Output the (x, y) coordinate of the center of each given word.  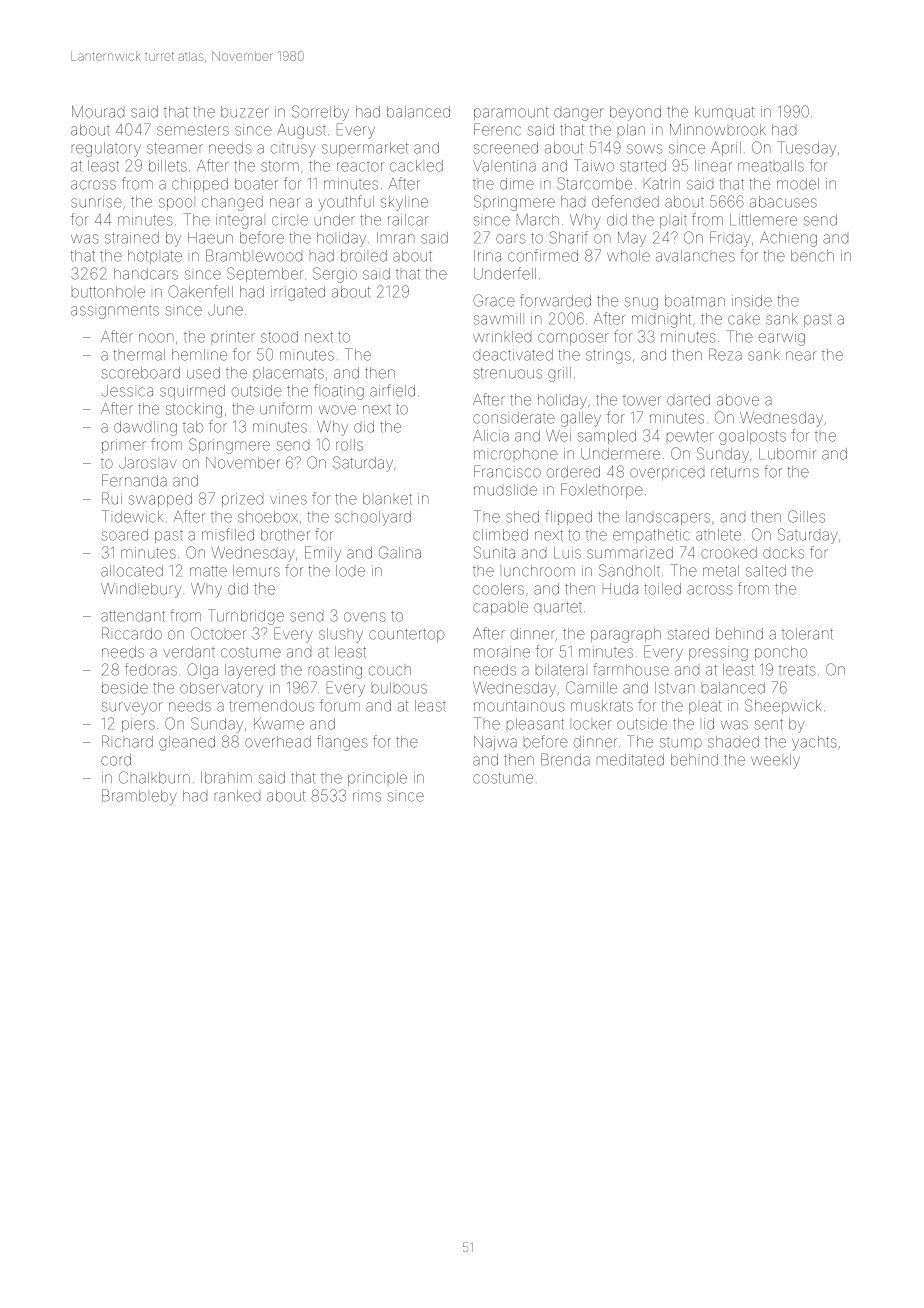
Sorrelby (320, 113)
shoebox (268, 517)
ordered (573, 472)
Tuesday (807, 149)
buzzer (245, 112)
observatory (221, 689)
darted (688, 400)
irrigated (298, 293)
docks (783, 553)
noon (156, 338)
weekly (775, 761)
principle (377, 779)
